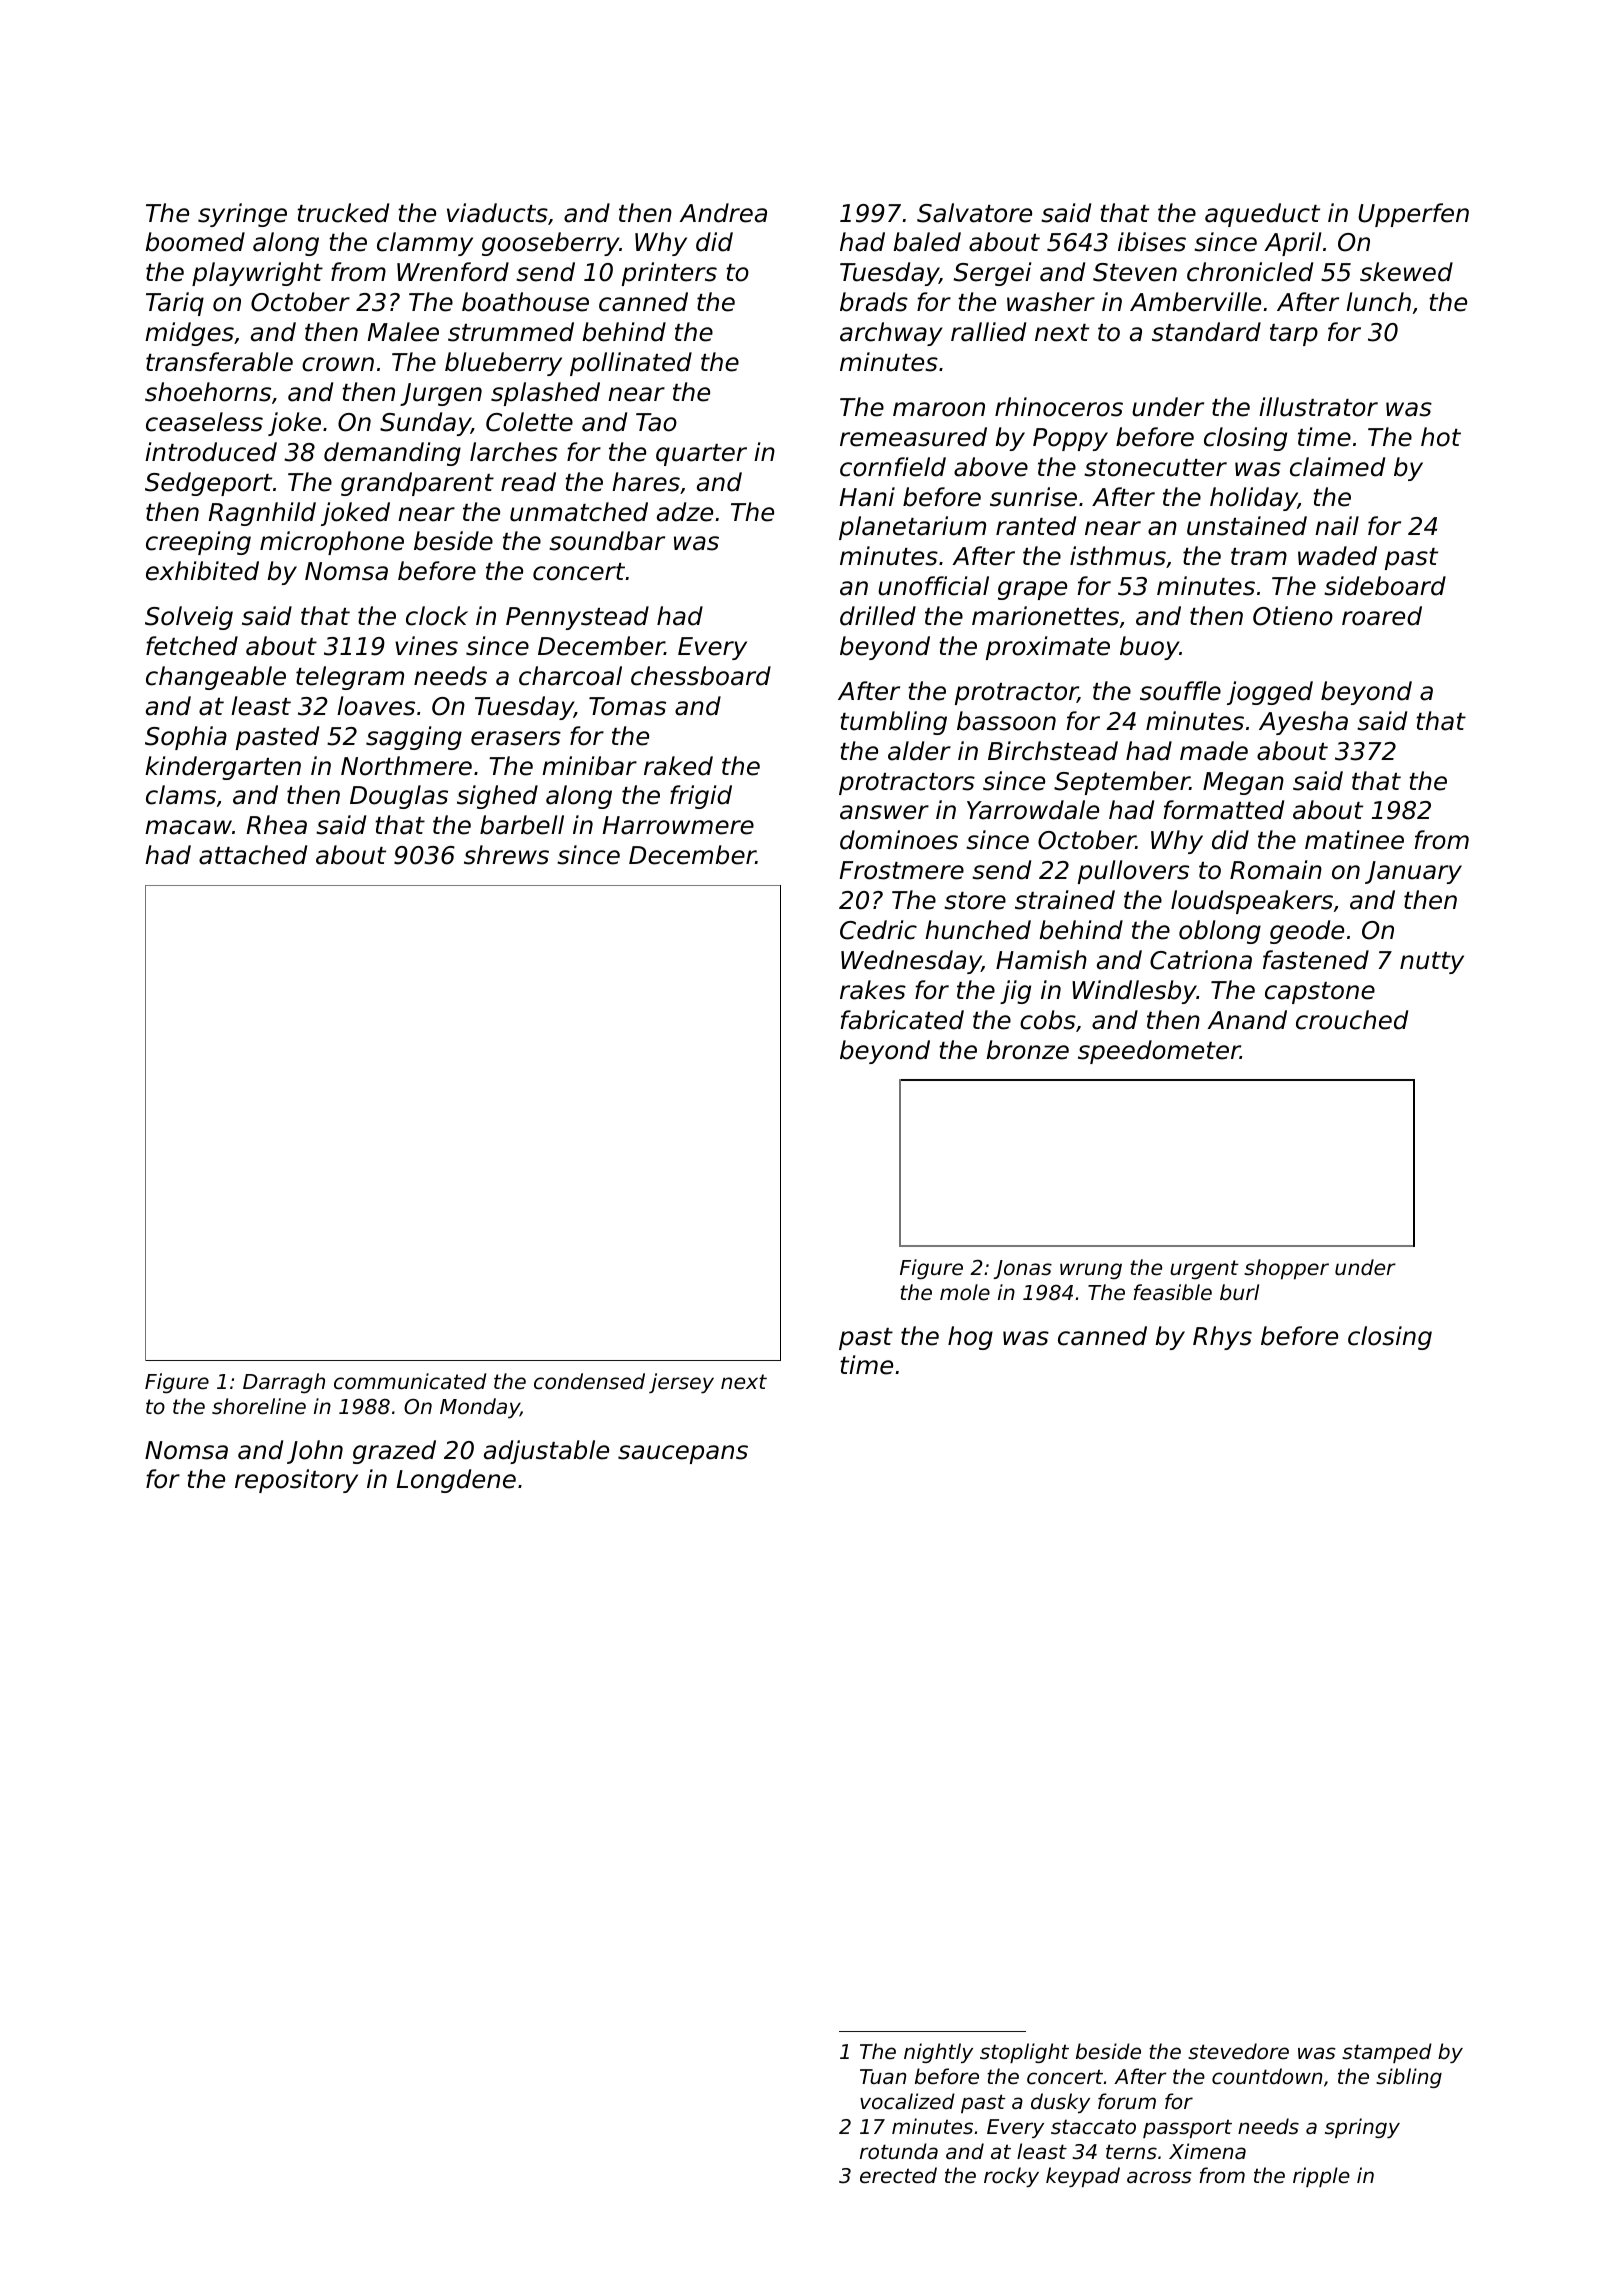 The width and height of the screenshot is (1620, 2292). Describe the element at coordinates (1432, 963) in the screenshot. I see `nutty` at that location.
